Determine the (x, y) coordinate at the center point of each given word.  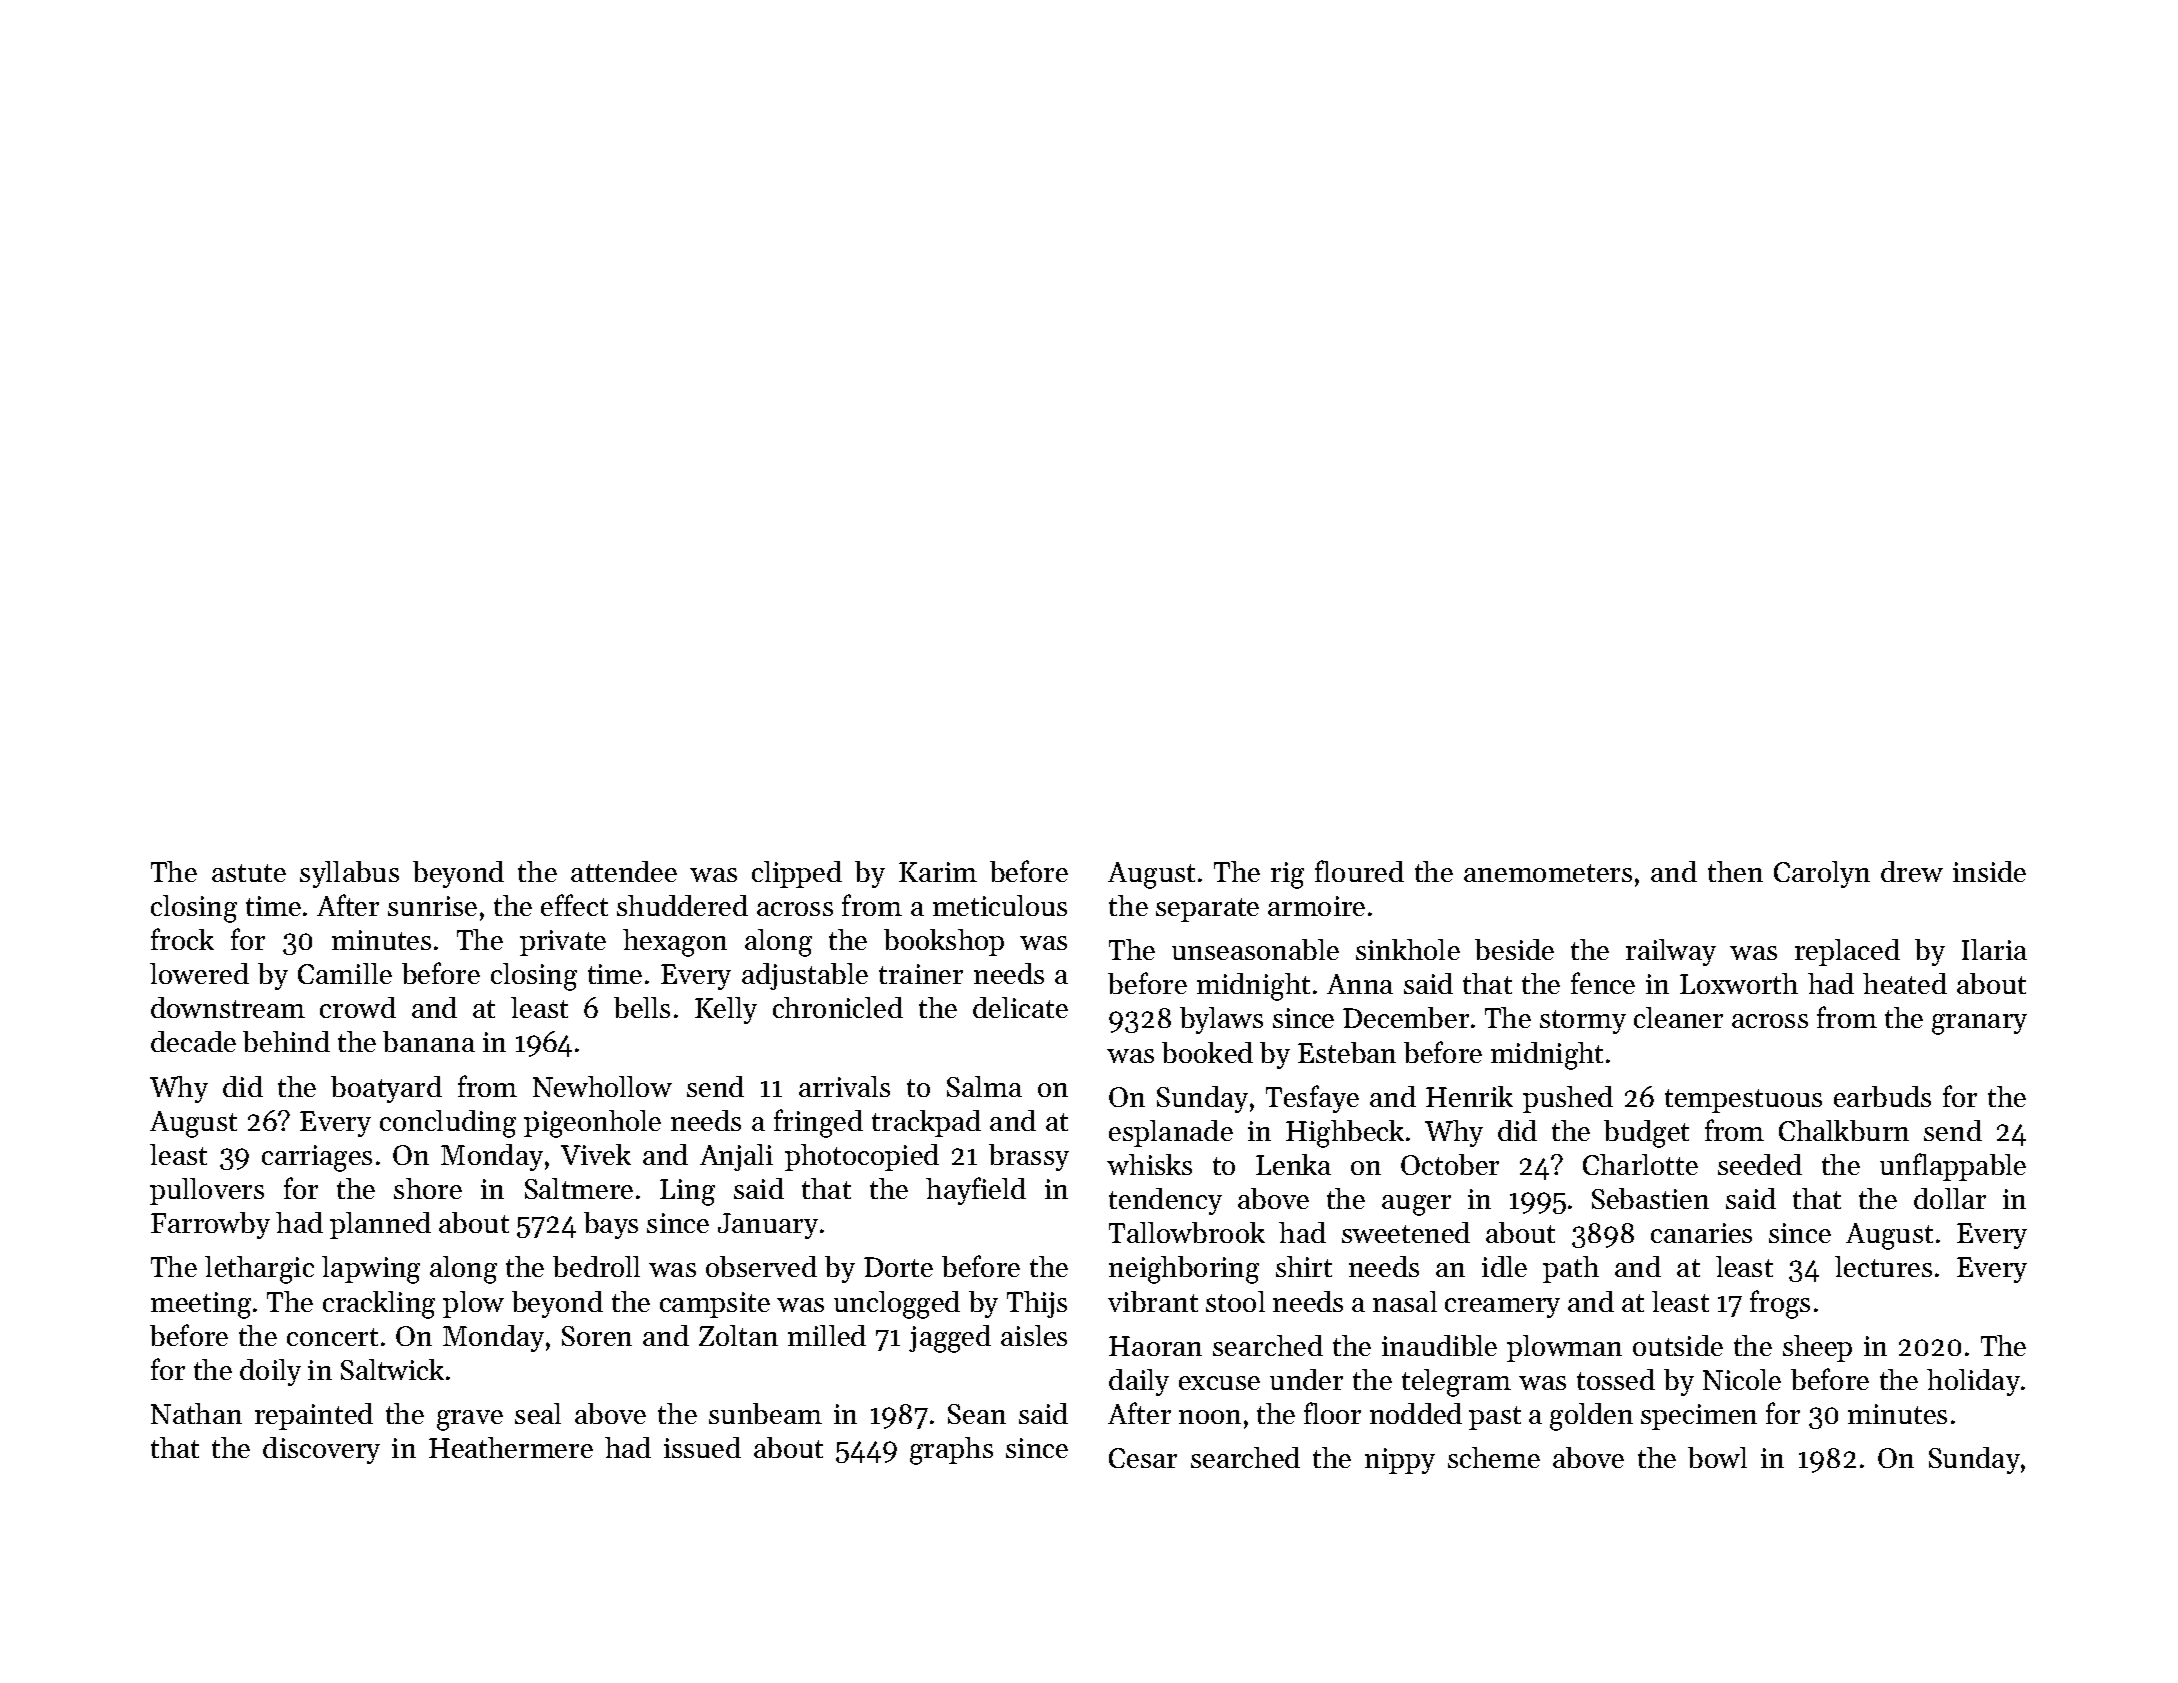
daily (1139, 1382)
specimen (1699, 1417)
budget (1646, 1134)
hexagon (675, 943)
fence (1603, 983)
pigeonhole (592, 1124)
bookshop (944, 942)
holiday (1973, 1382)
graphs (951, 1451)
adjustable (805, 976)
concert (332, 1337)
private (563, 943)
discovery (321, 1450)
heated (1905, 983)
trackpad (926, 1123)
